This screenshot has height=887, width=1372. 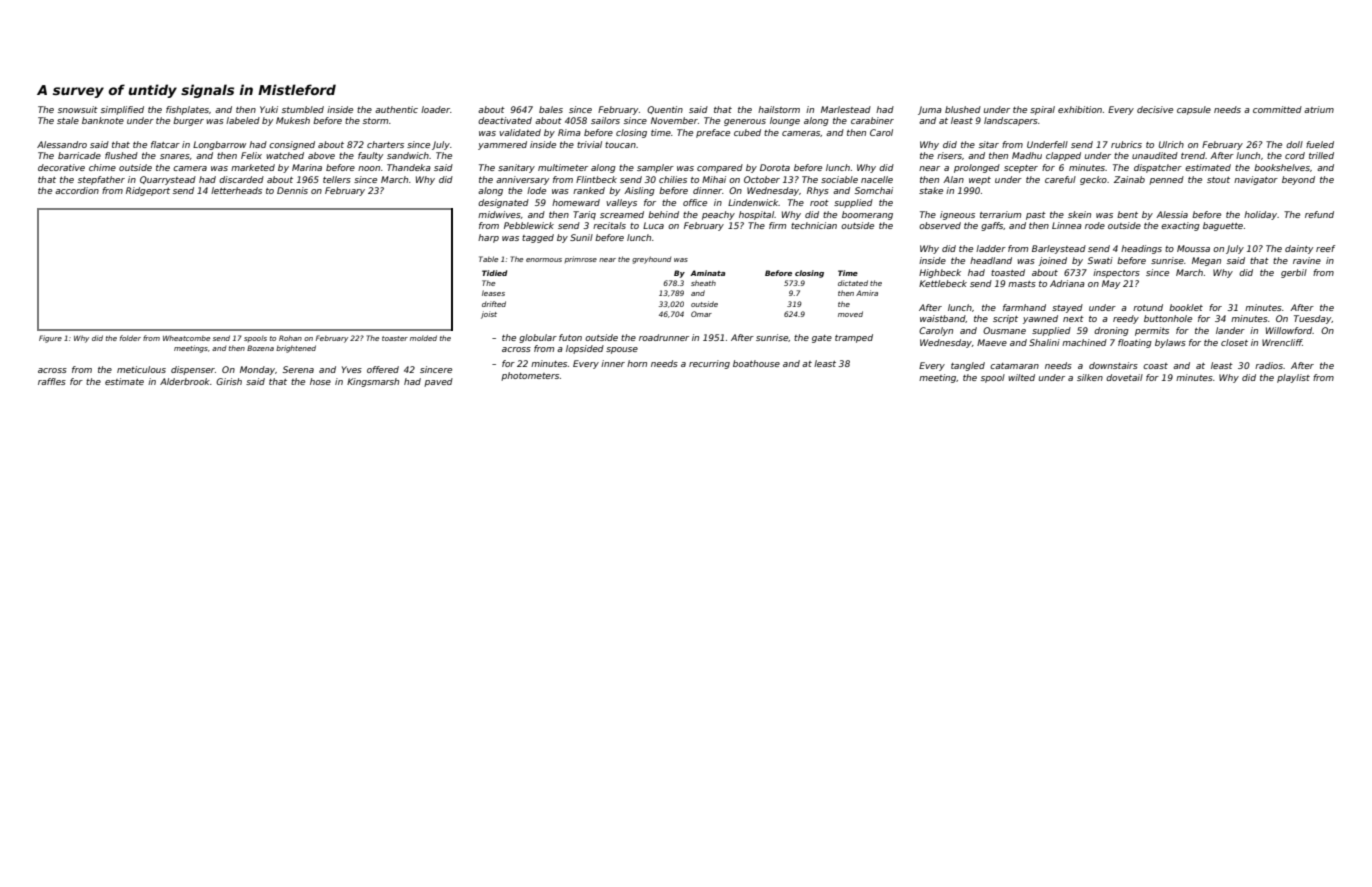 What do you see at coordinates (1293, 378) in the screenshot?
I see `playlist` at bounding box center [1293, 378].
